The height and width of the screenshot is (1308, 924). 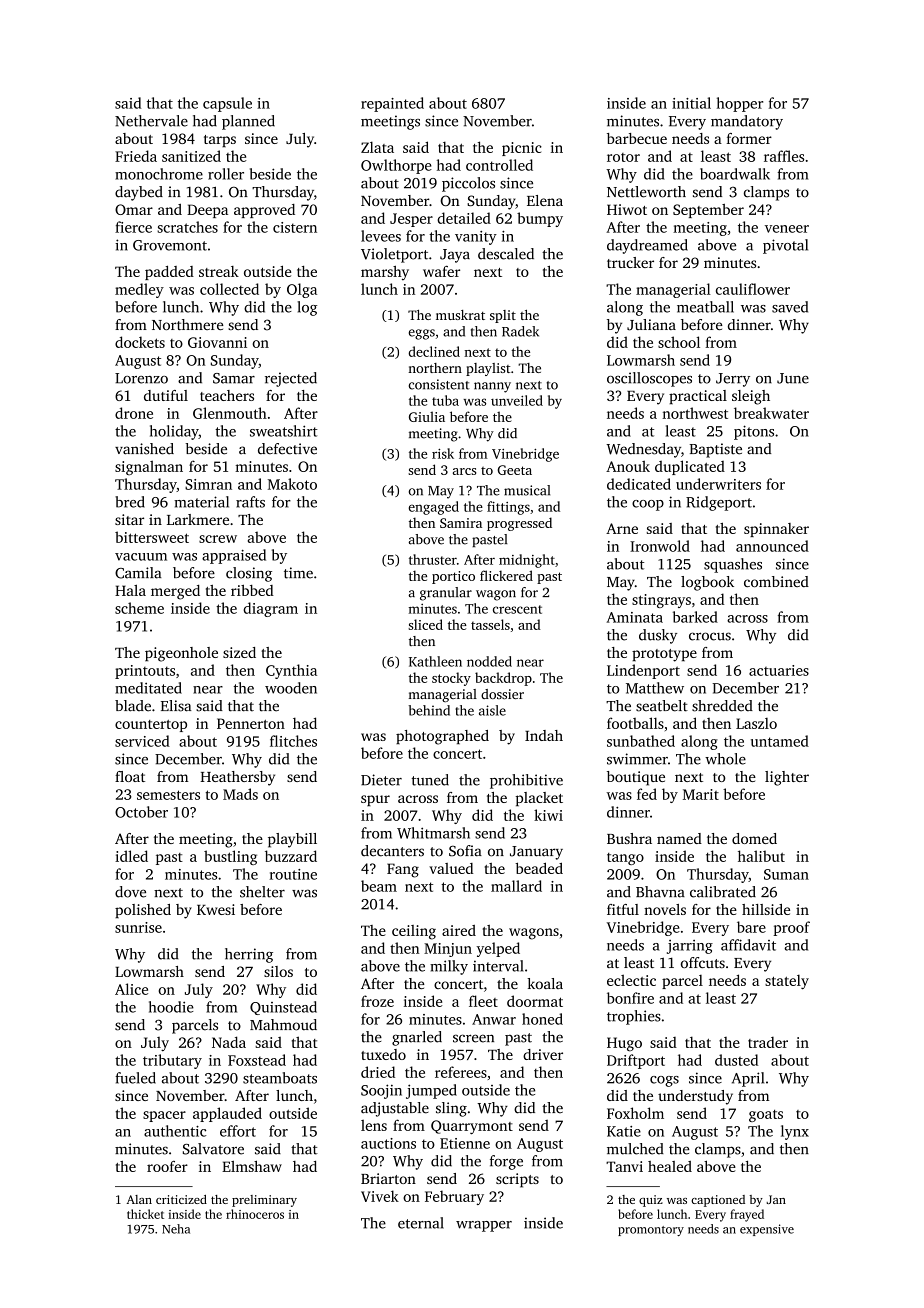 I want to click on tuba, so click(x=445, y=400).
